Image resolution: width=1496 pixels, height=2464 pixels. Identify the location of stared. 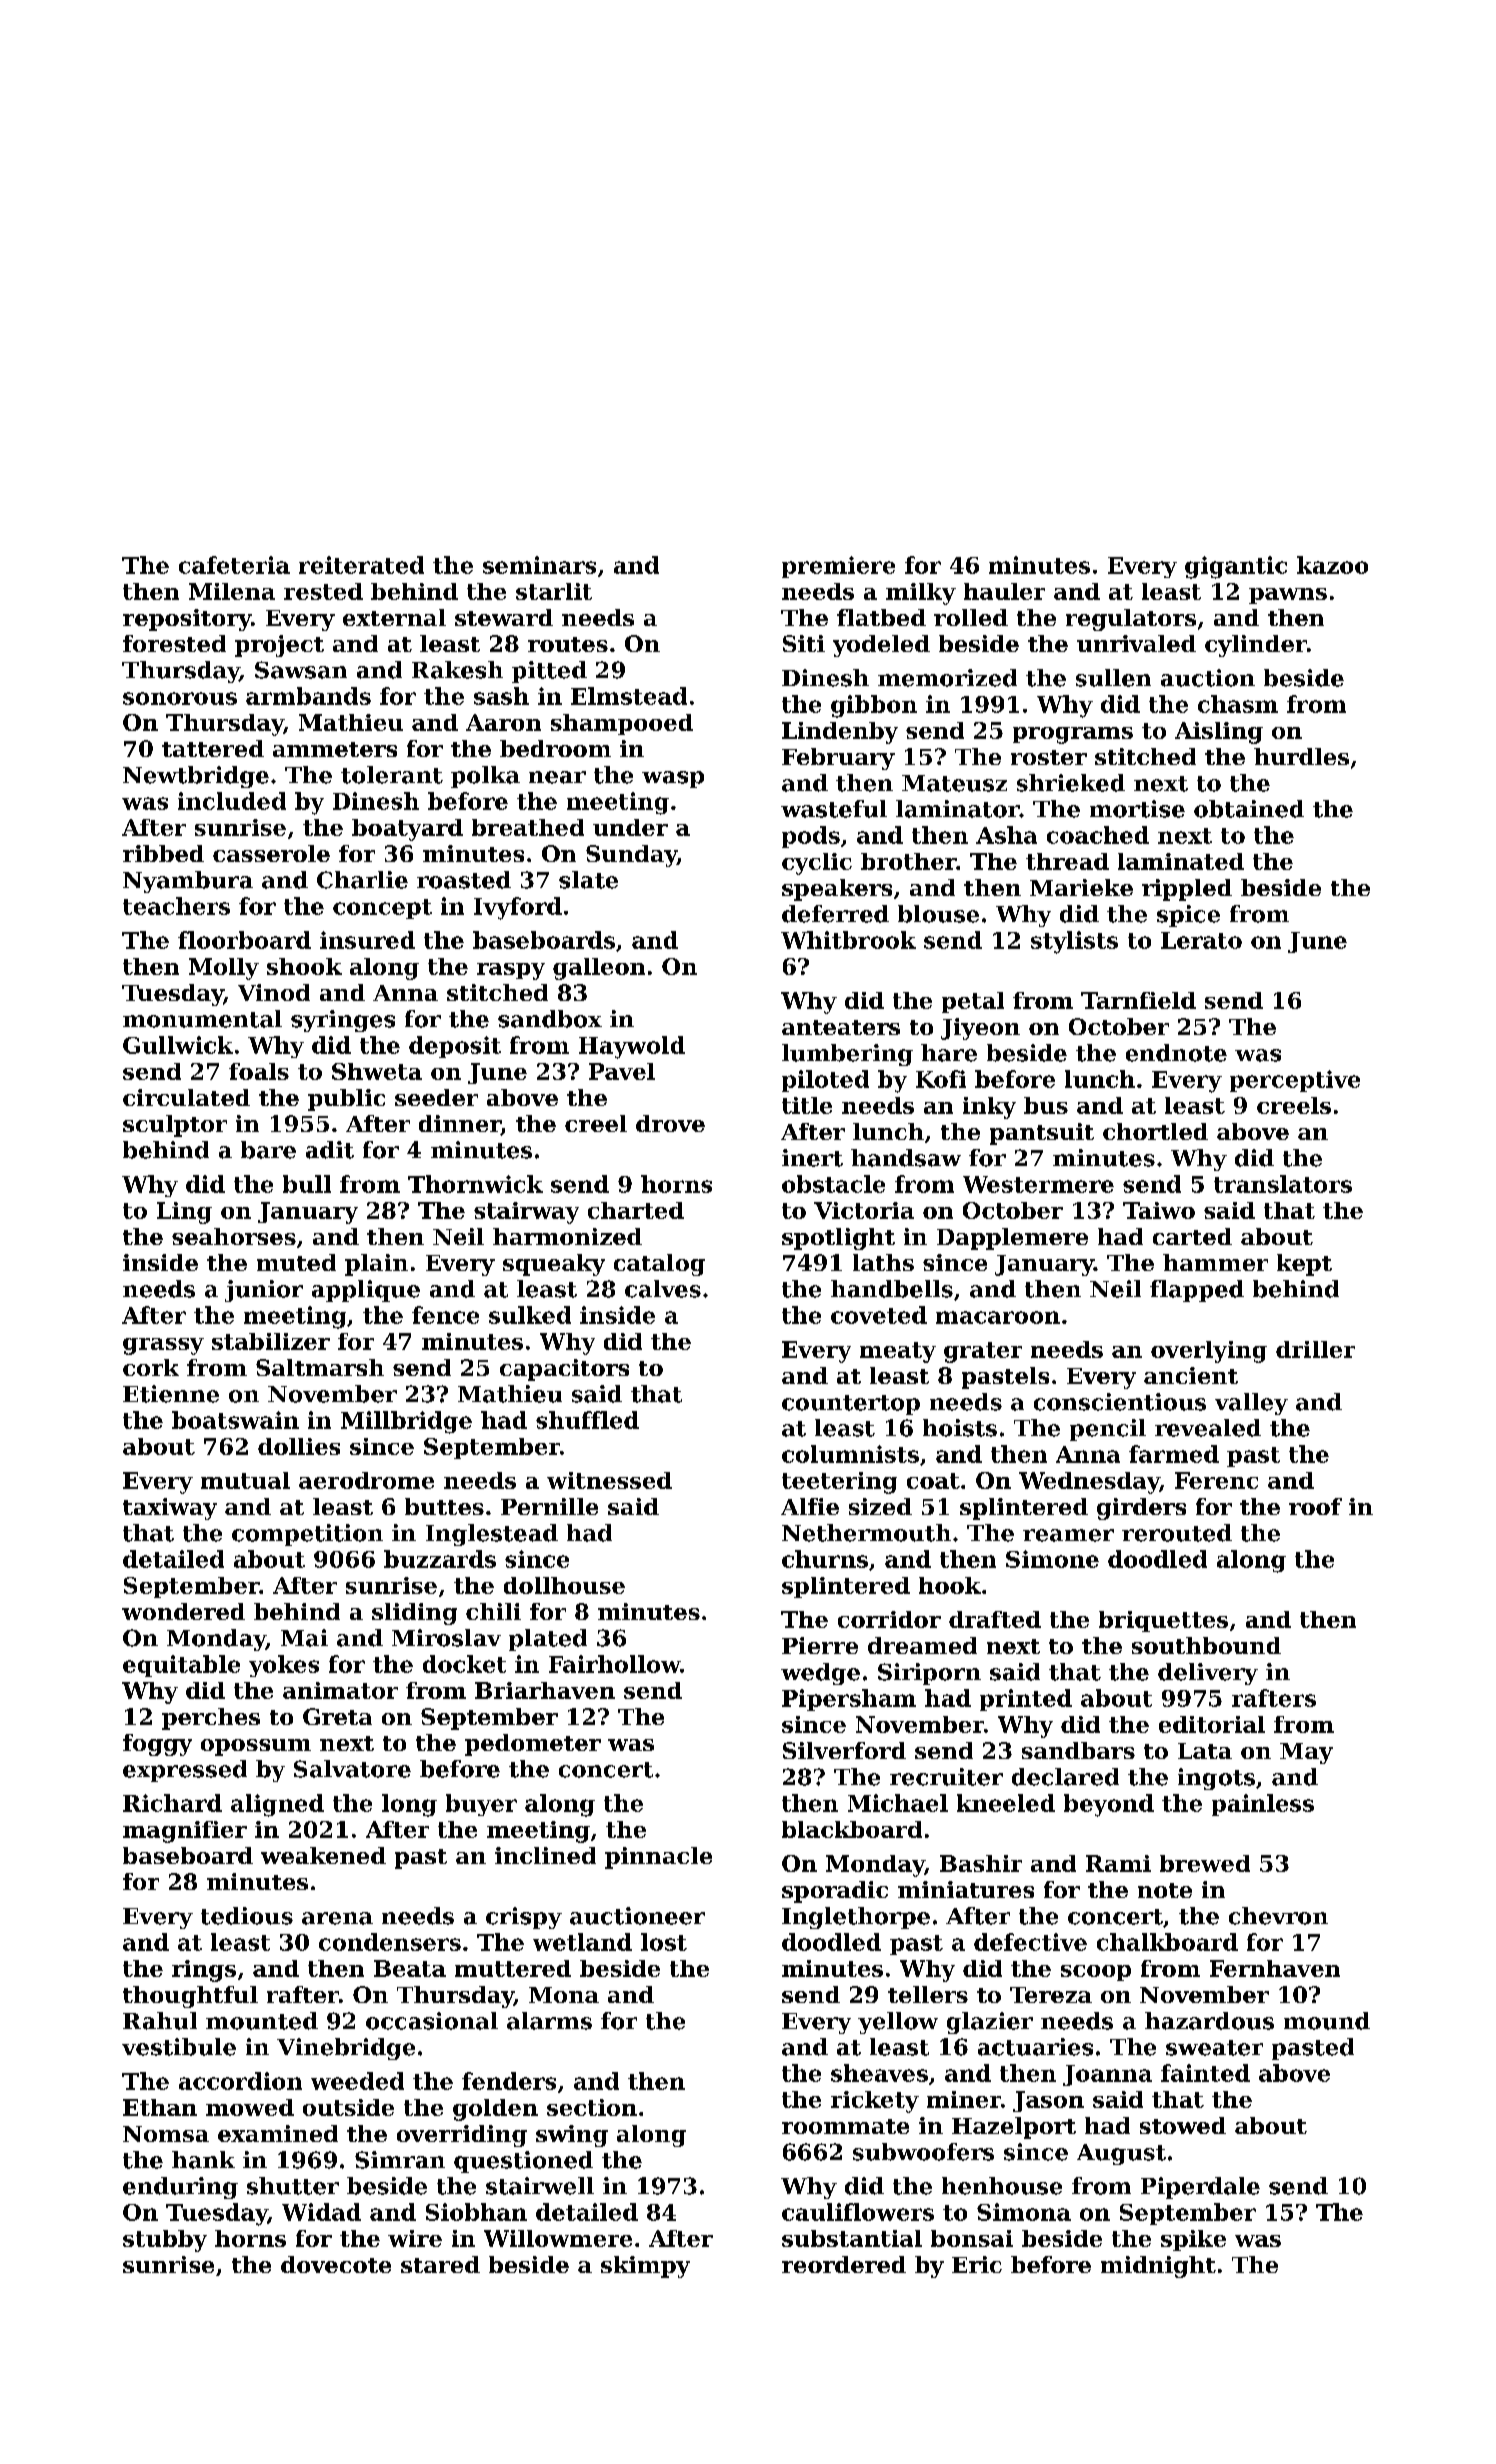
(440, 2264).
